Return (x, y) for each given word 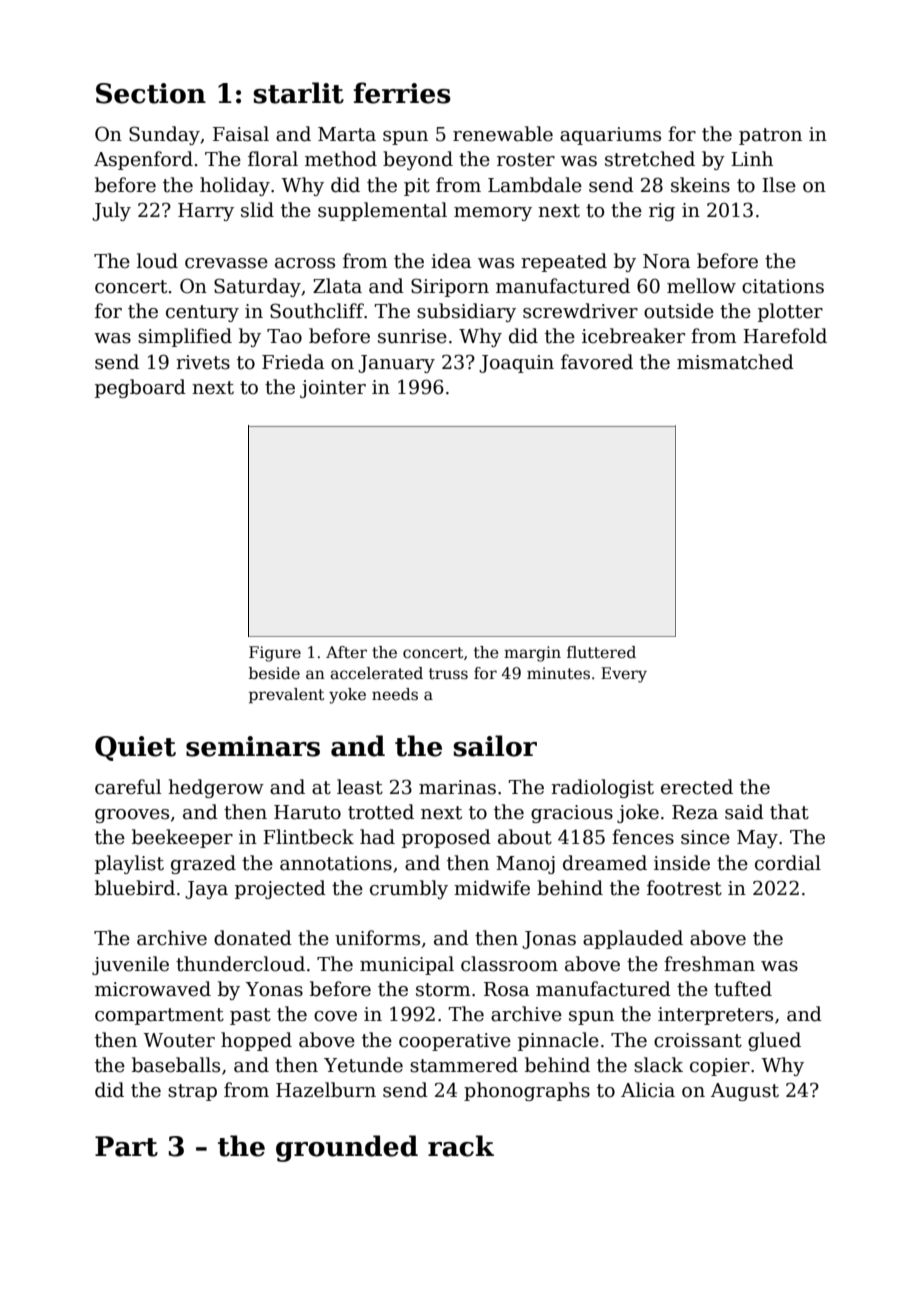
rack (461, 1146)
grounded (347, 1148)
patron (770, 136)
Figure (275, 654)
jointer (333, 389)
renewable (503, 134)
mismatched (735, 362)
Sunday (164, 135)
